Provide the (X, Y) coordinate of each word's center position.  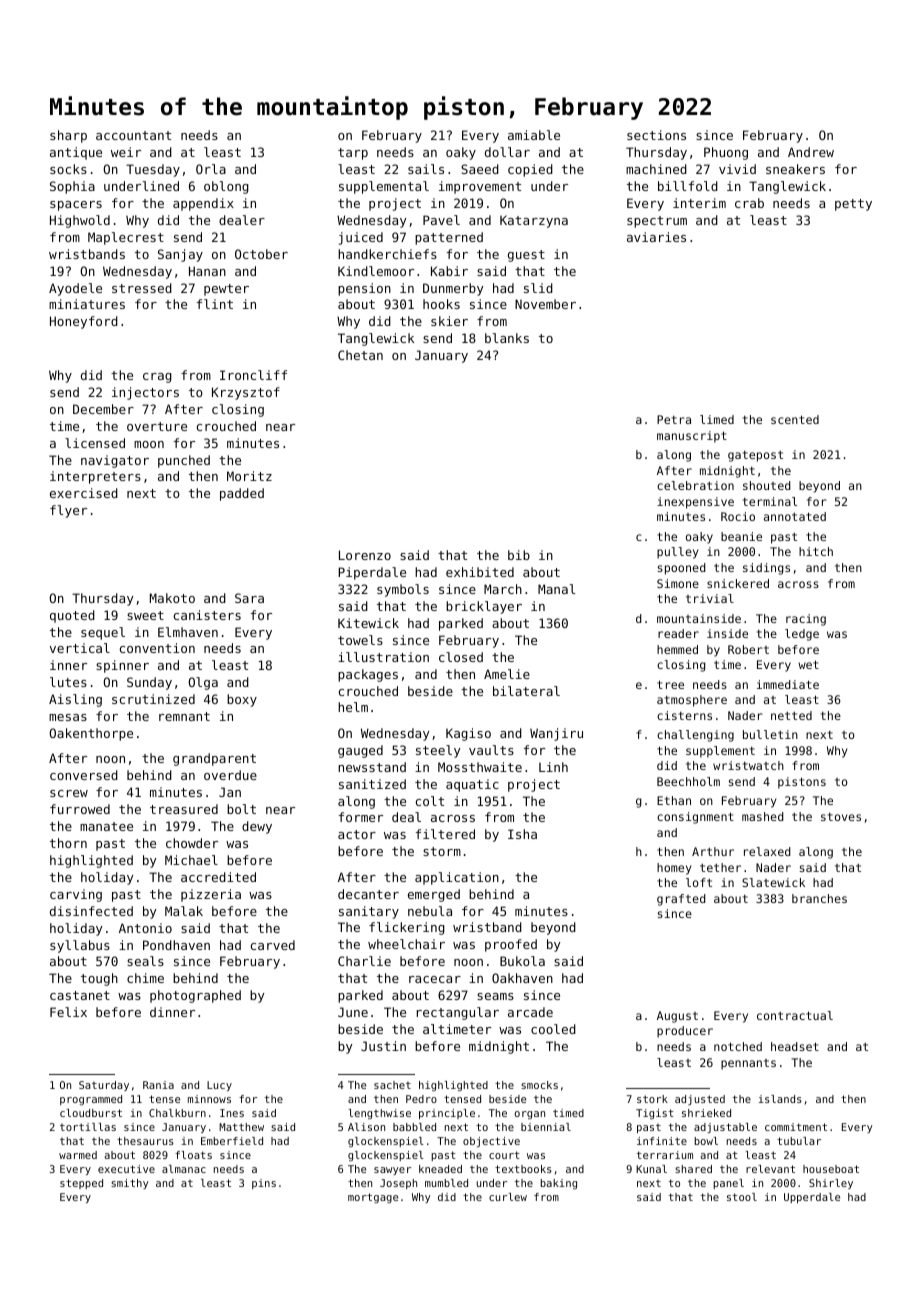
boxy (242, 700)
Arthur (713, 851)
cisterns (684, 715)
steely (438, 751)
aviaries (656, 237)
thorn (68, 843)
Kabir (449, 271)
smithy (130, 1184)
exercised (84, 493)
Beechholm (688, 781)
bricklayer (484, 607)
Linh (553, 767)
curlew (508, 1197)
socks (68, 169)
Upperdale (812, 1198)
